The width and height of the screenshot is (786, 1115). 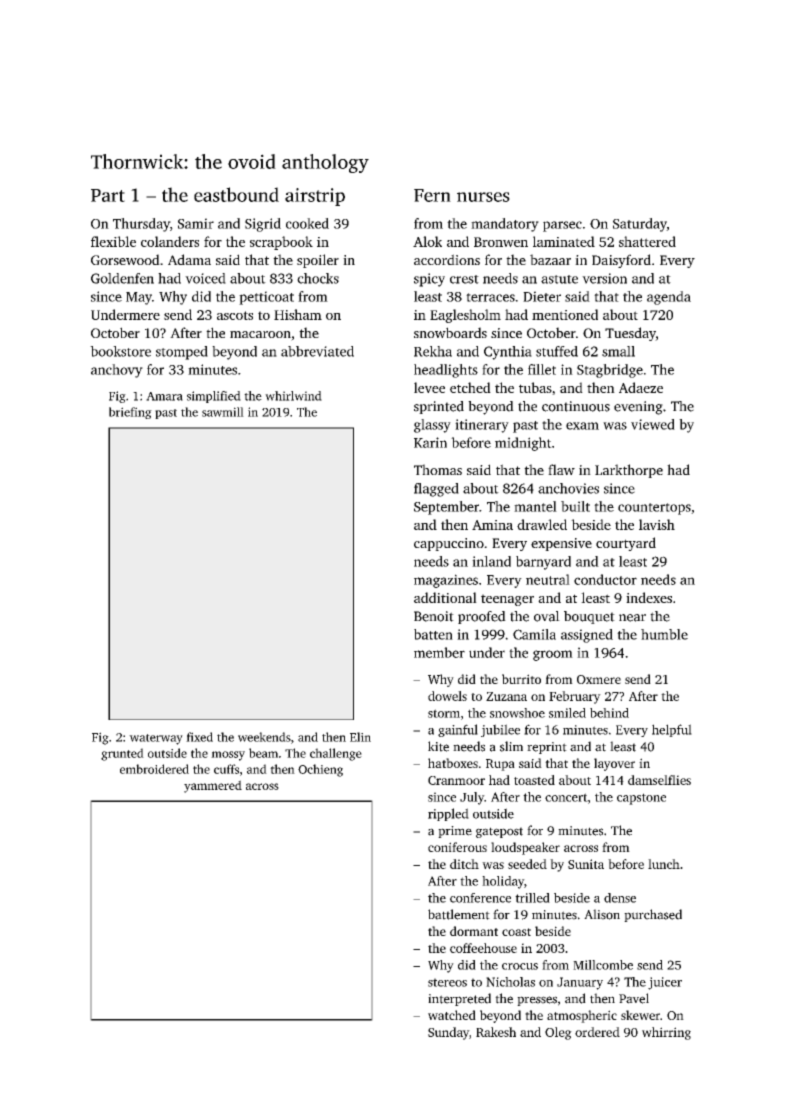 What do you see at coordinates (433, 351) in the screenshot?
I see `Rekha` at bounding box center [433, 351].
